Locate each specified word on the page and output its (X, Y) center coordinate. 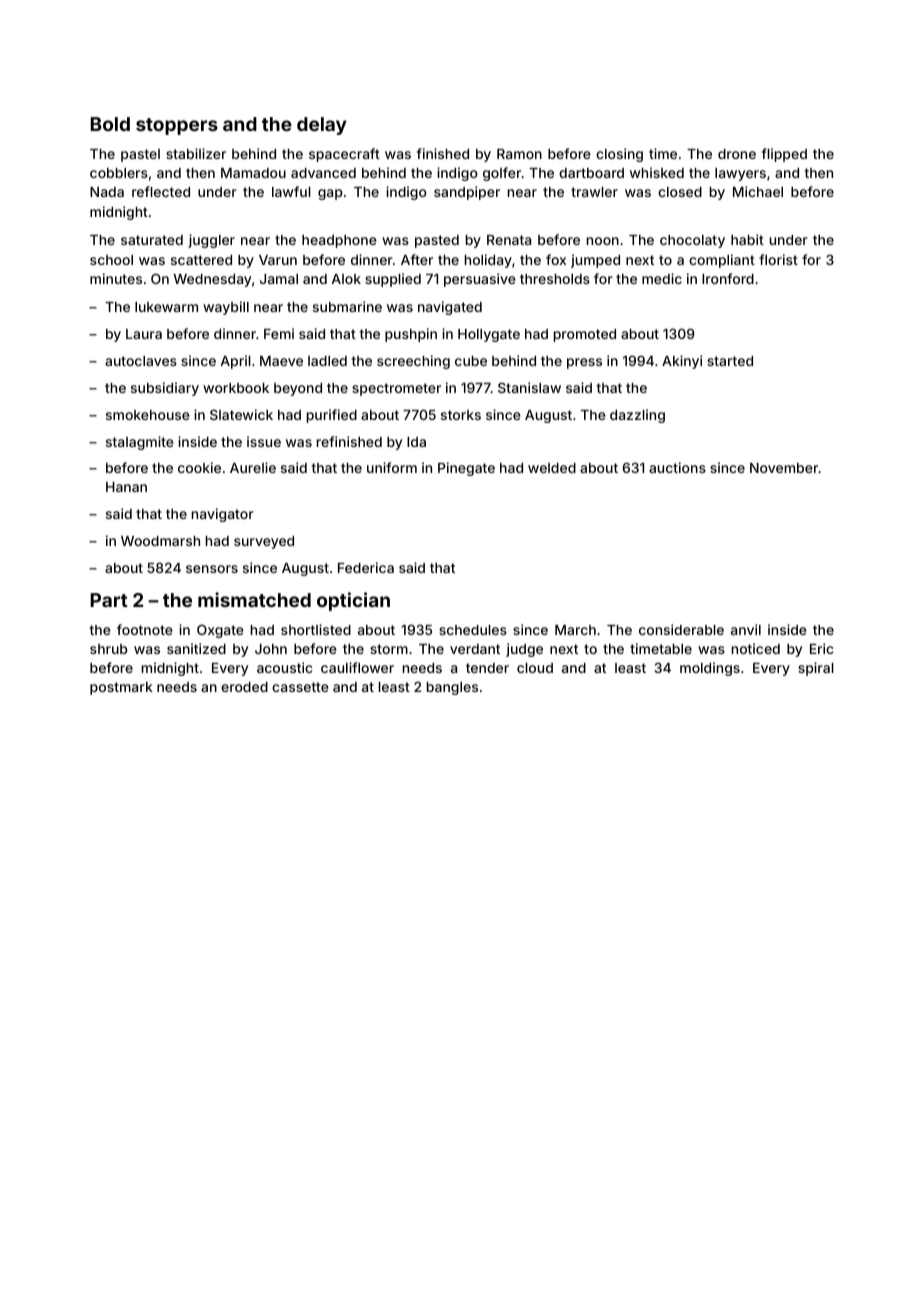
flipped (784, 155)
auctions (677, 467)
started (730, 361)
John (271, 649)
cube (471, 361)
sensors (212, 569)
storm (389, 649)
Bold (110, 124)
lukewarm (166, 307)
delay (322, 126)
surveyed (264, 542)
